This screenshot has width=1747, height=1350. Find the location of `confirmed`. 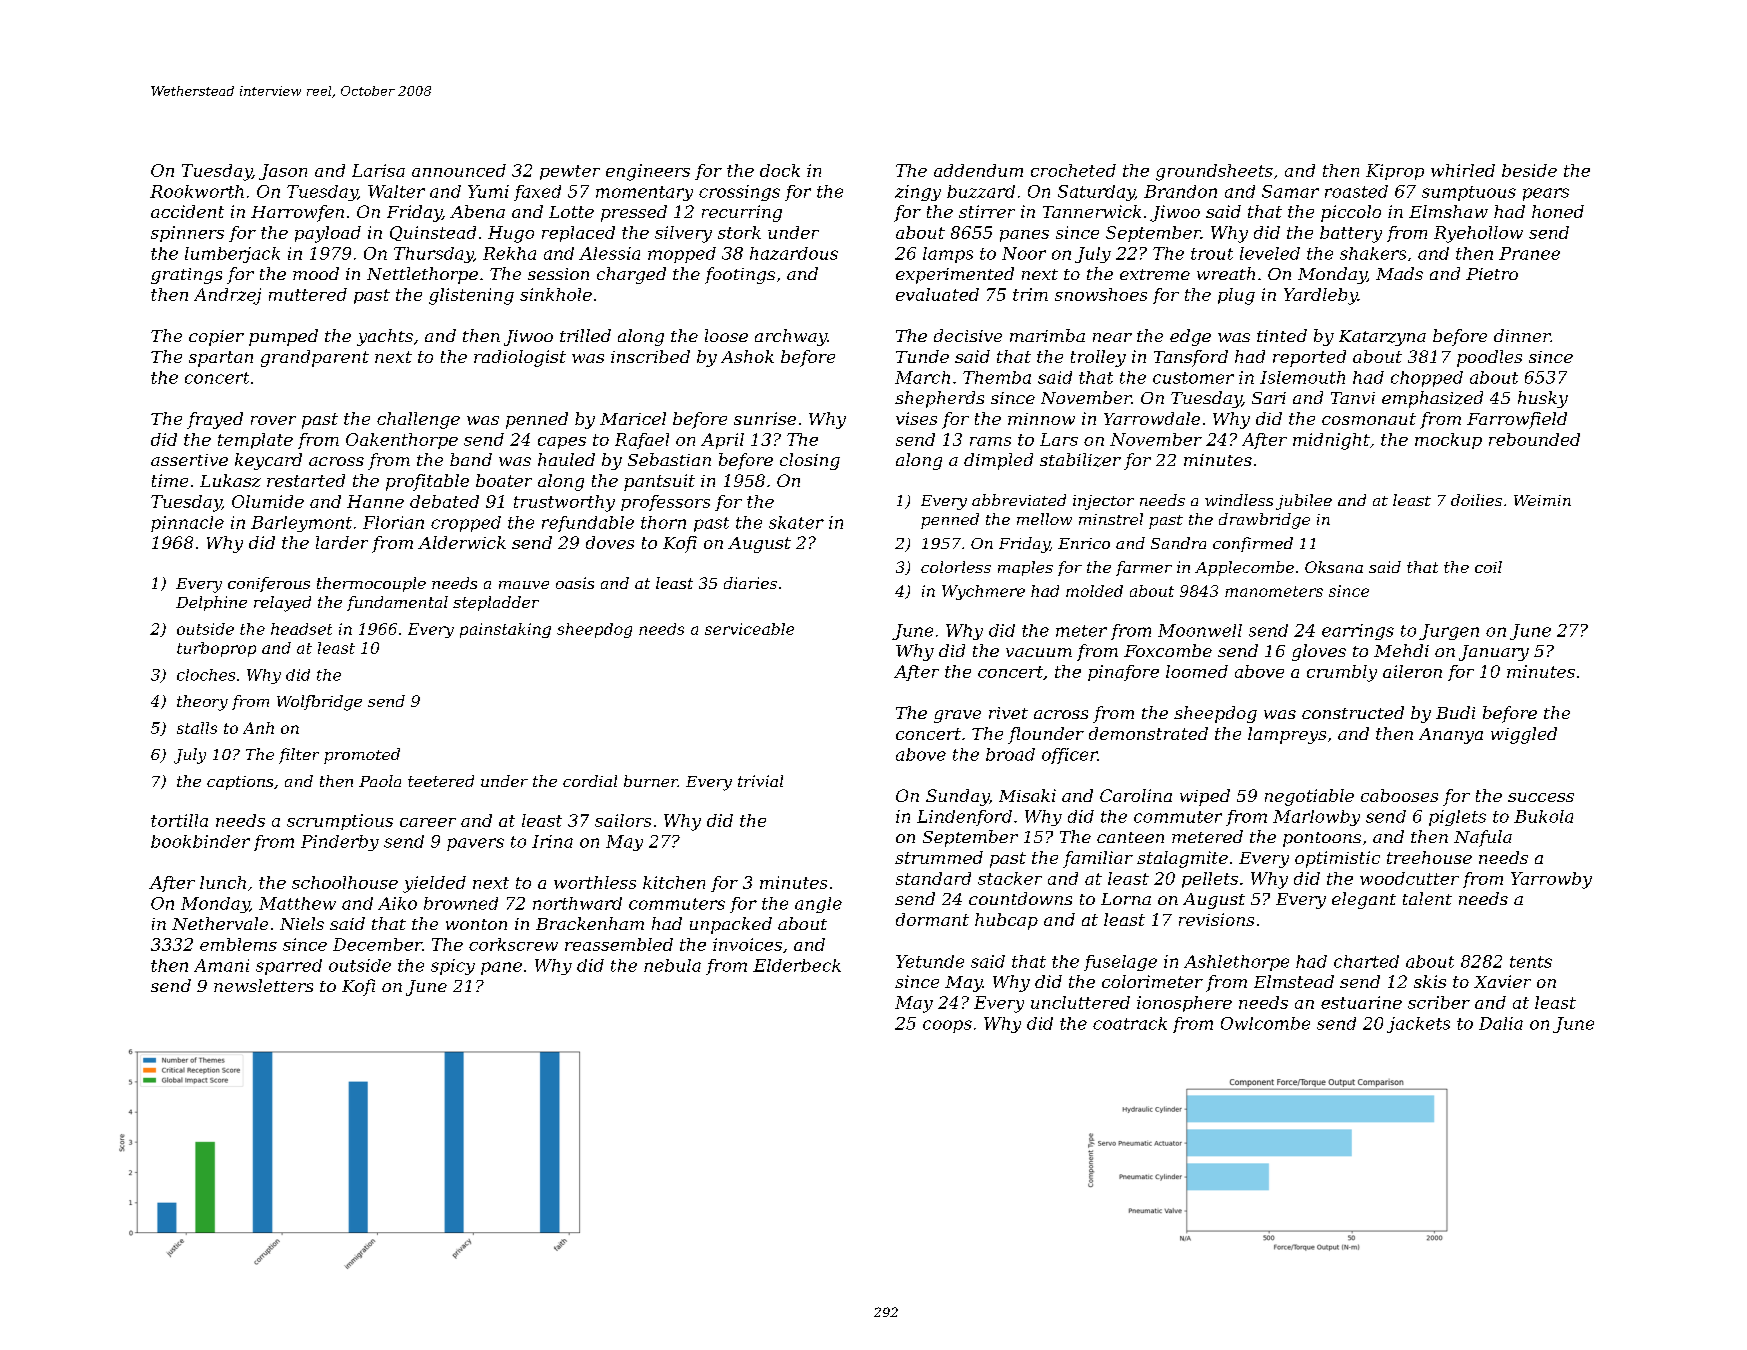

confirmed is located at coordinates (1253, 544).
